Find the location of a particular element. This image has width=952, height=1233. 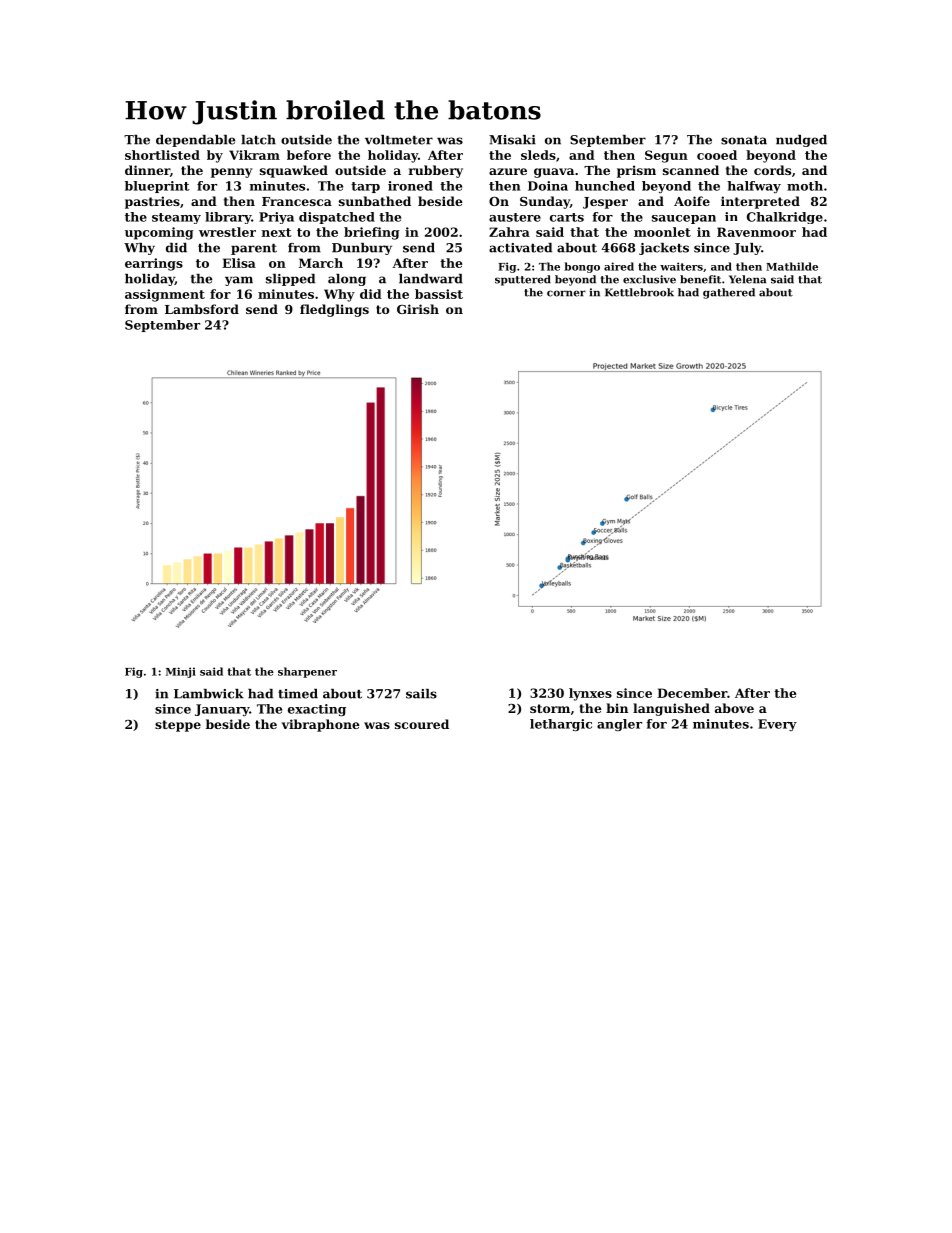

briefing is located at coordinates (372, 233).
